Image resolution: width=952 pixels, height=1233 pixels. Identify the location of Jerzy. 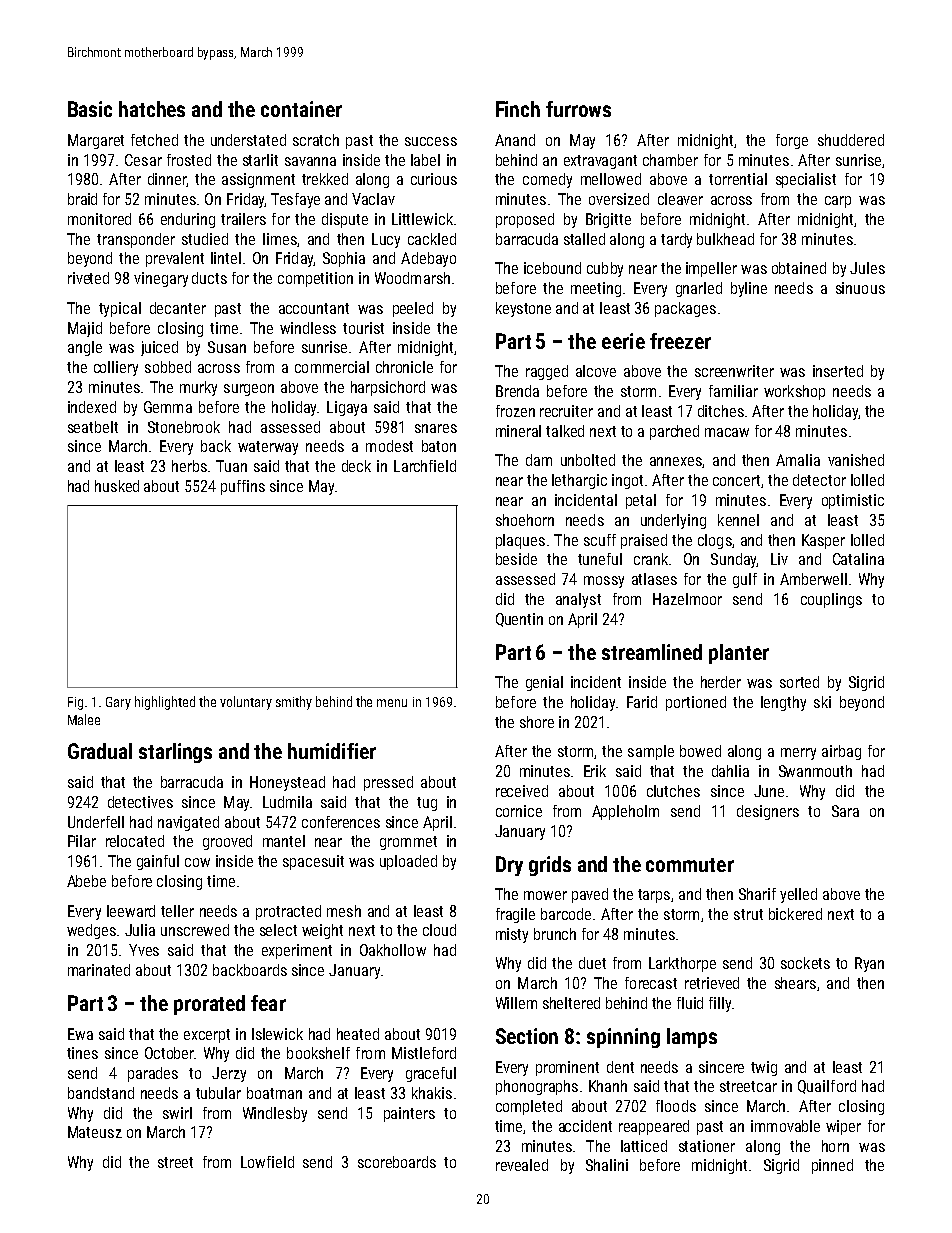
(229, 1074).
